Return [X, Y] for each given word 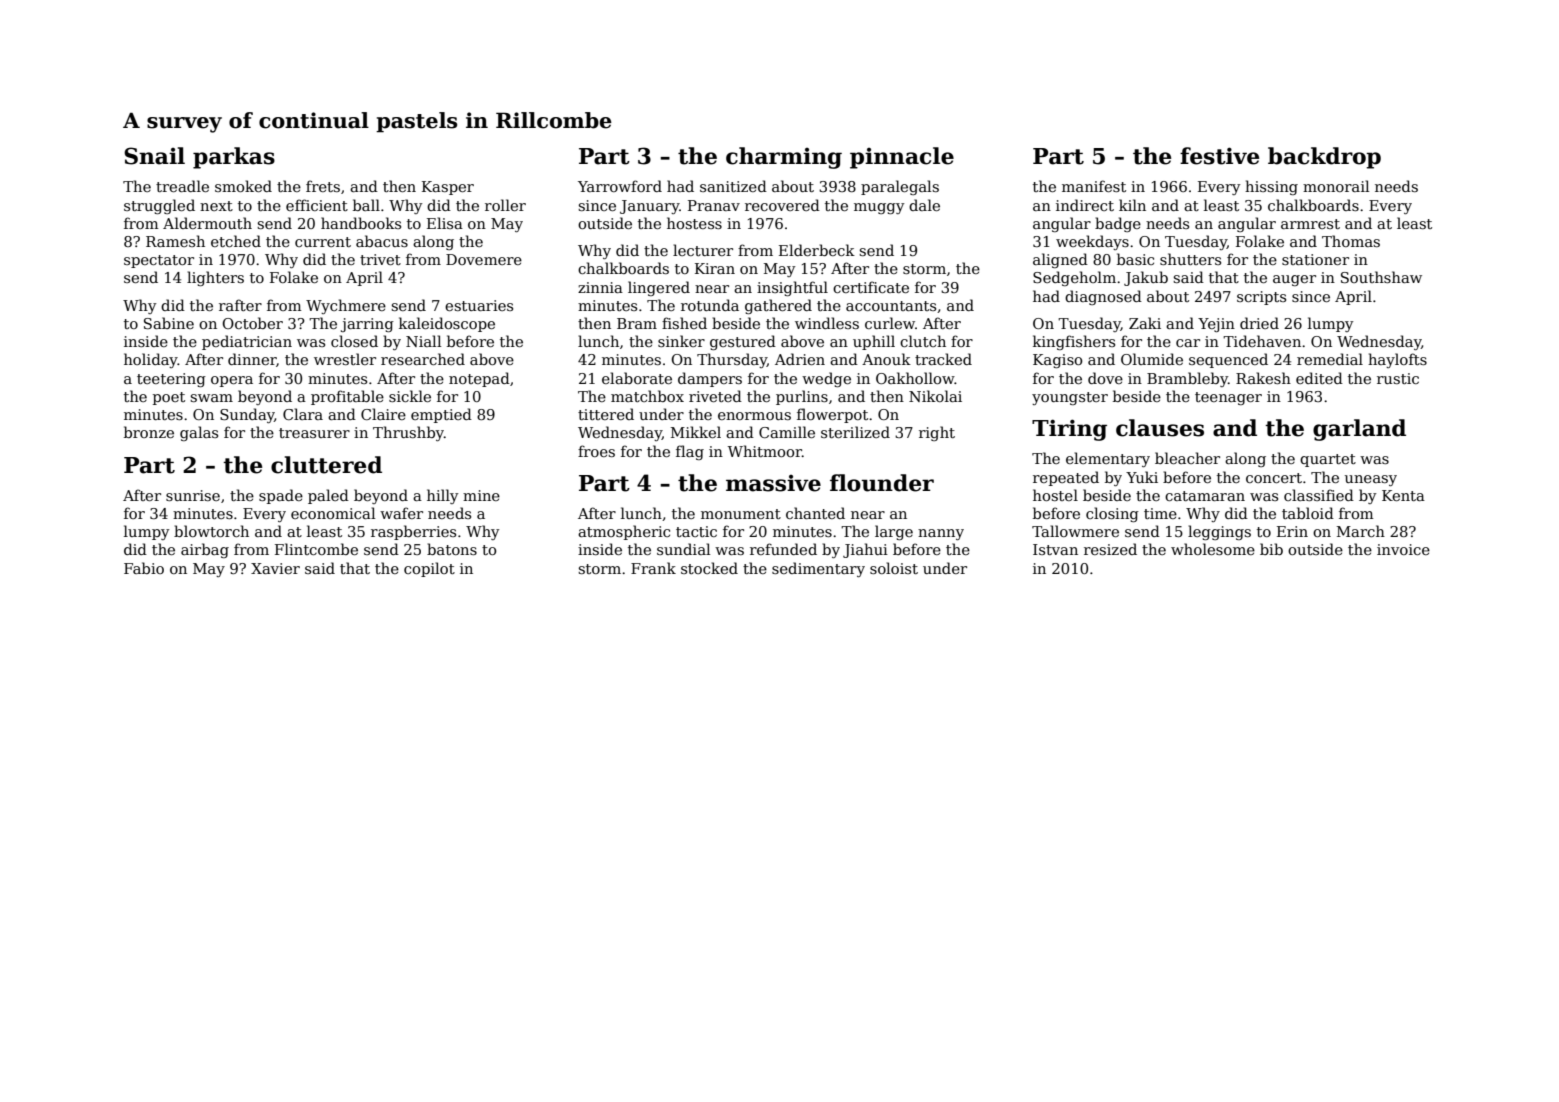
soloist [894, 568]
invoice [1403, 549]
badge [1118, 224]
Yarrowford [620, 186]
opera [232, 381]
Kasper [448, 188]
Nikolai [935, 396]
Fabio [144, 568]
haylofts [1397, 360]
